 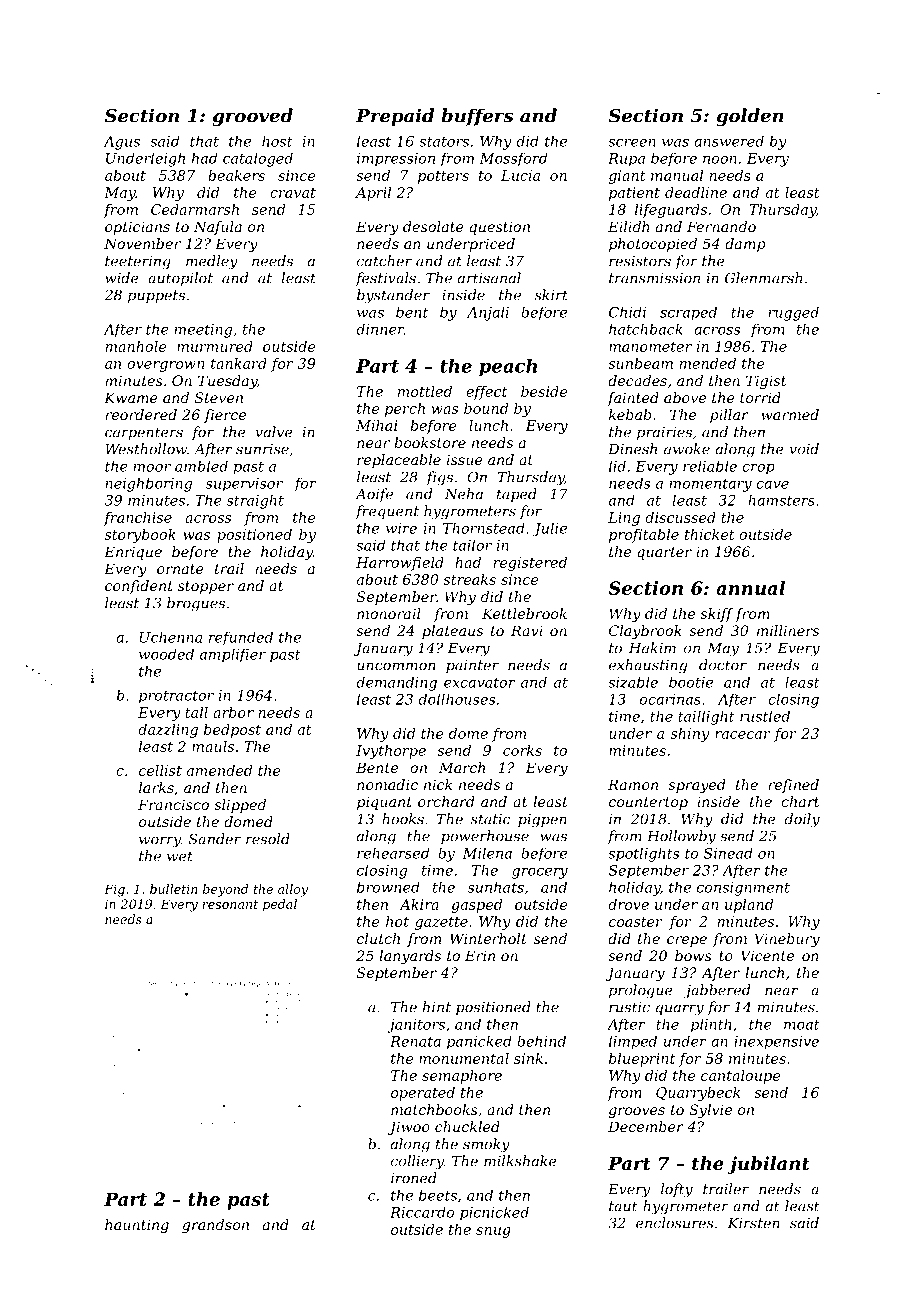 What do you see at coordinates (422, 1212) in the screenshot?
I see `Riccardo` at bounding box center [422, 1212].
